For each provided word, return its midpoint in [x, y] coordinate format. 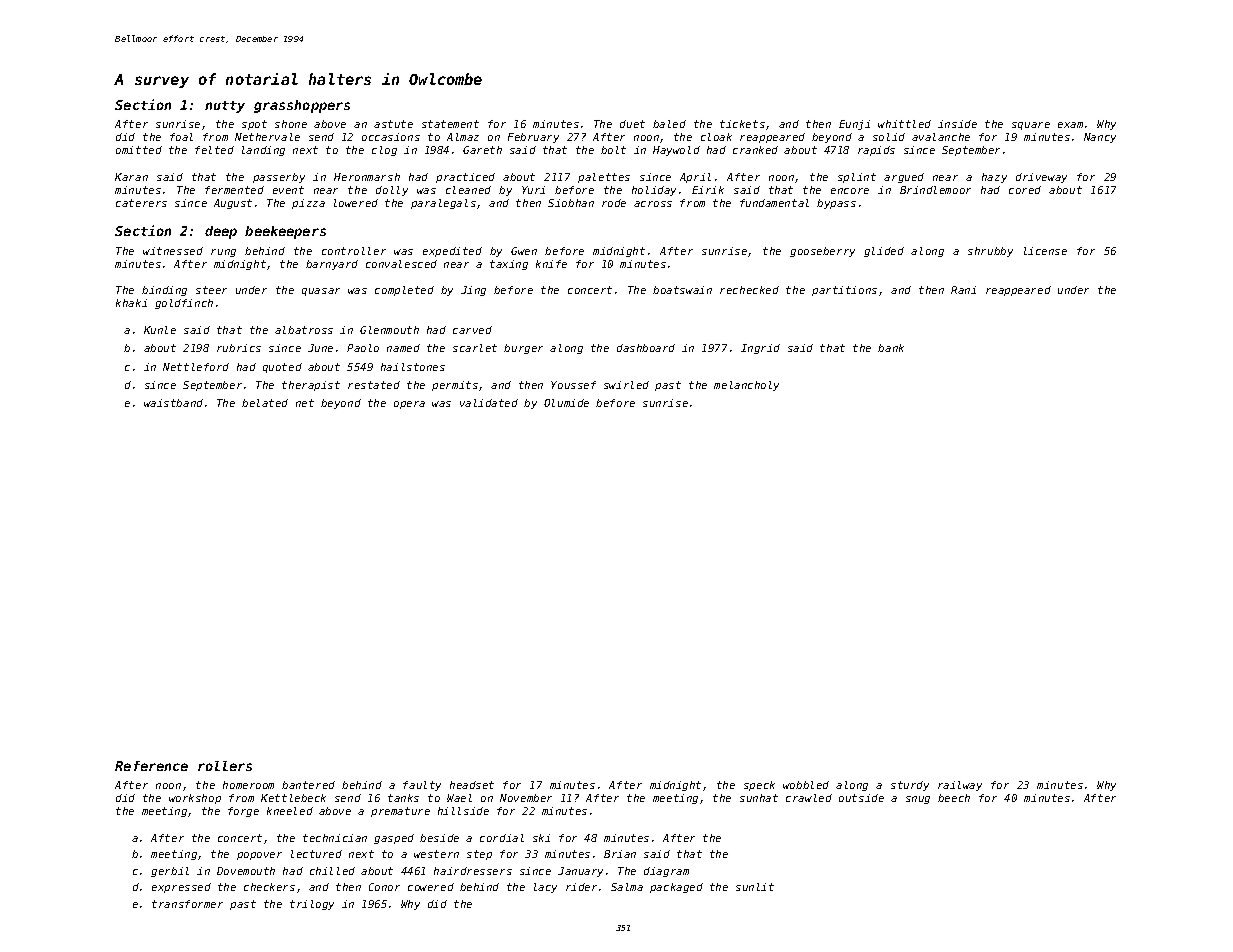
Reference [151, 766]
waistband [173, 403]
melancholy [746, 386]
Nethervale [267, 137]
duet [632, 124]
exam [1070, 125]
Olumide [566, 403]
